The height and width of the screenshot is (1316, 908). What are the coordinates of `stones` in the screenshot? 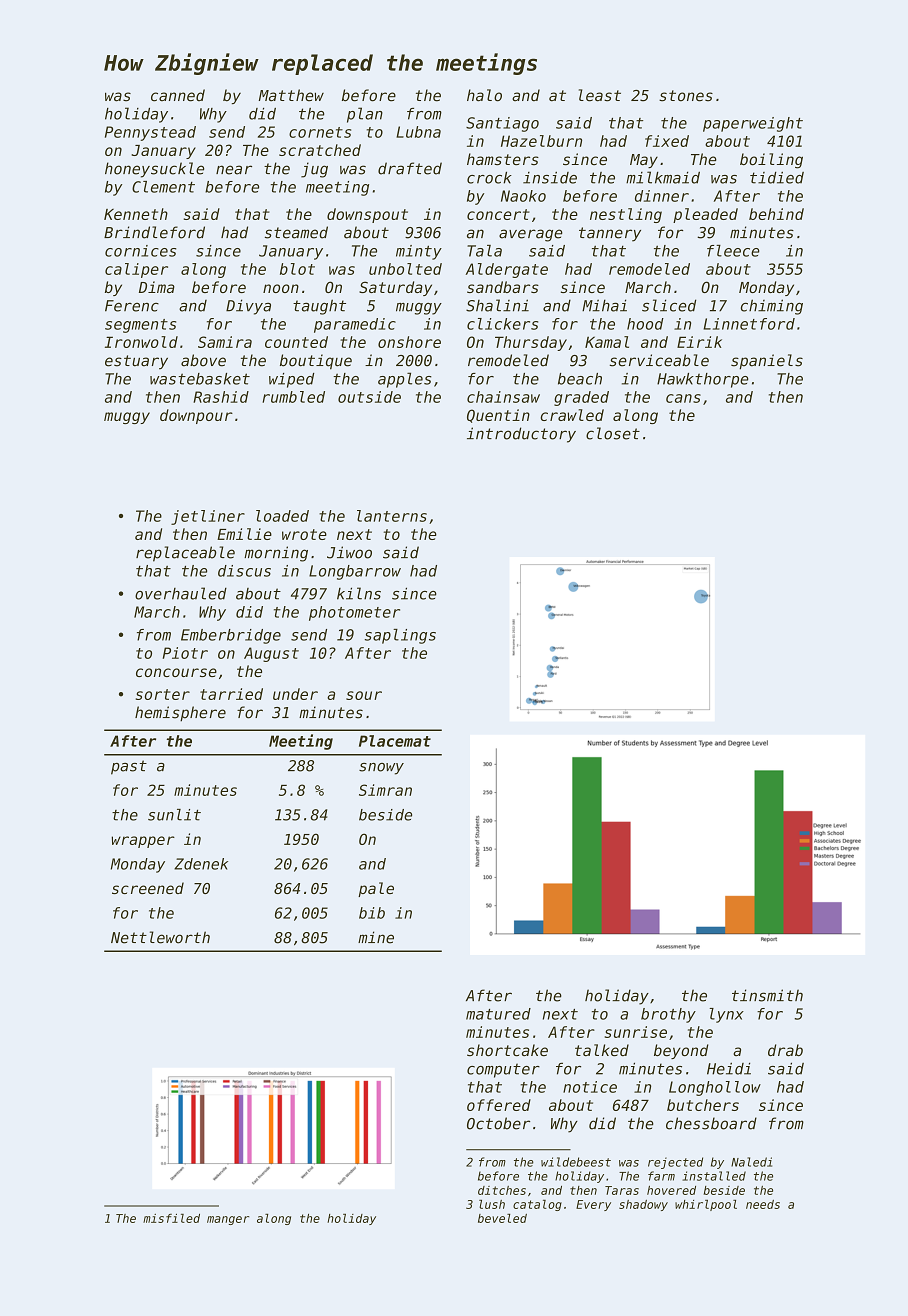 It's located at (686, 96).
